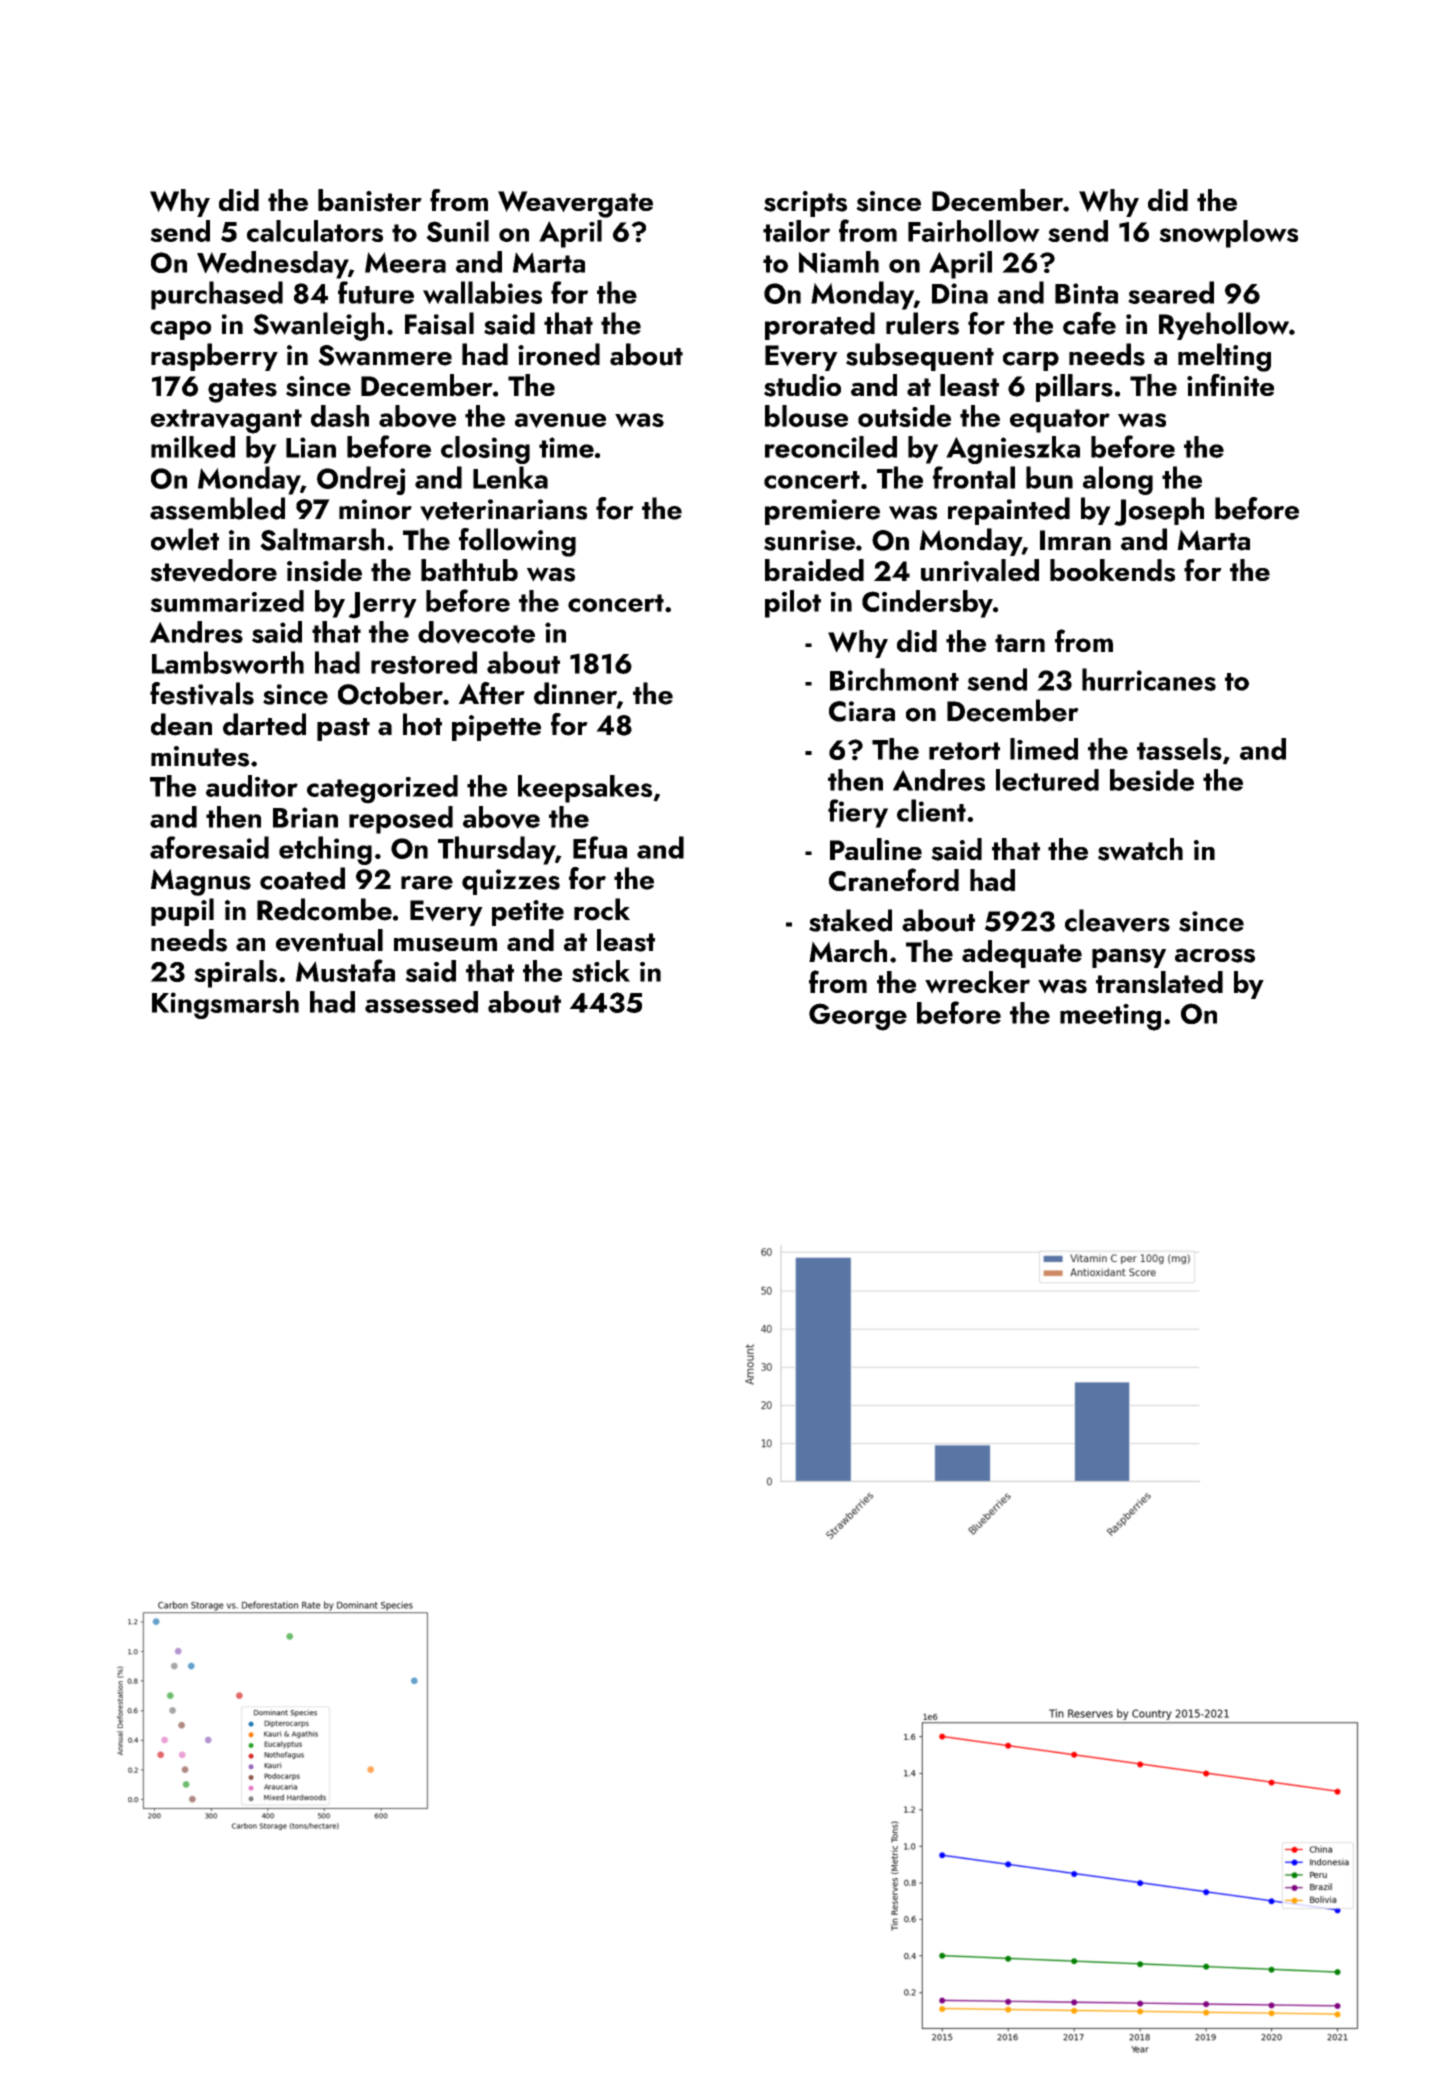 This image has width=1450, height=2100. I want to click on Efua, so click(600, 847).
